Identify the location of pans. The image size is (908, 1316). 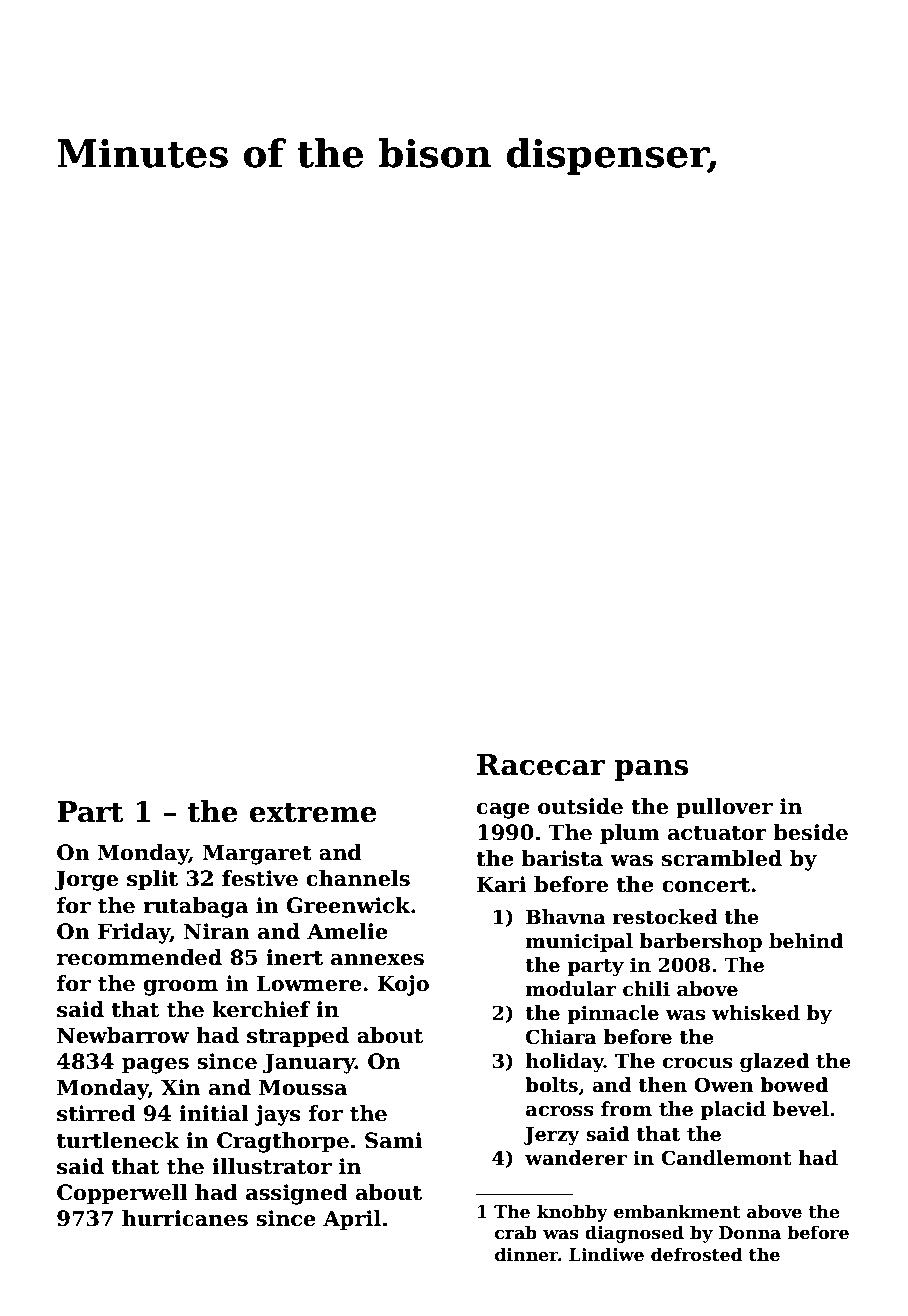
(651, 770).
